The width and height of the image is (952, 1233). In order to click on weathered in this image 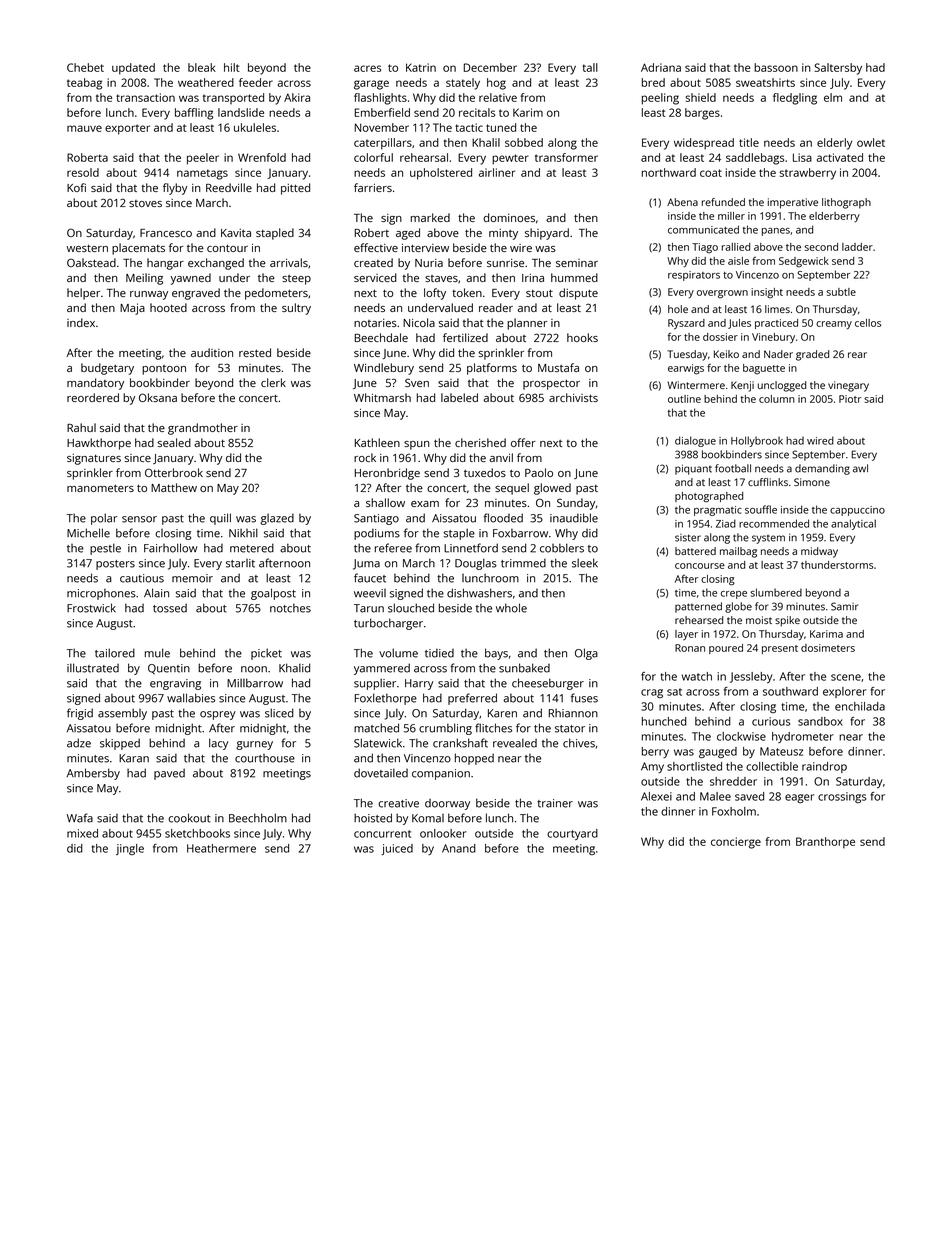, I will do `click(206, 82)`.
